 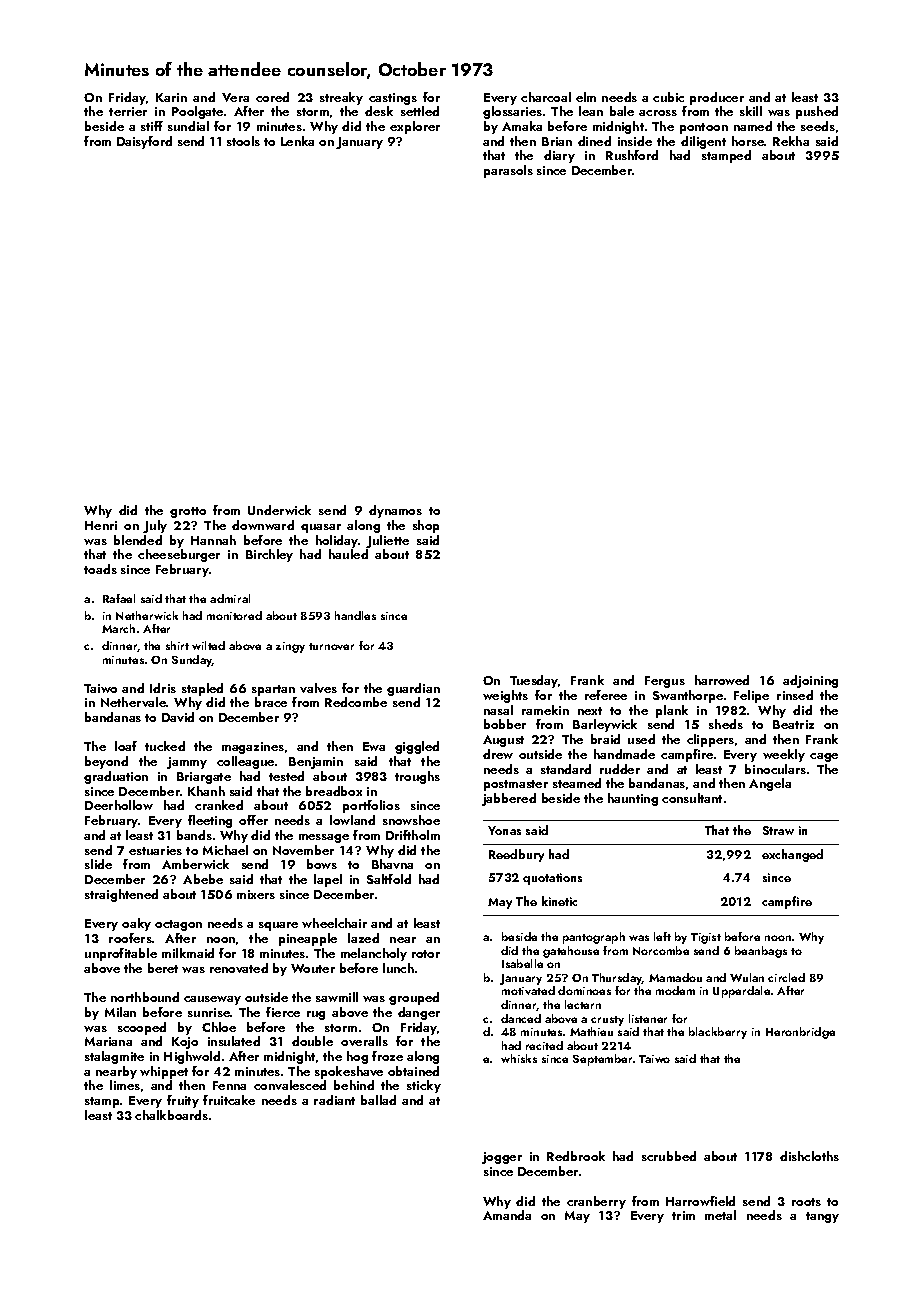 I want to click on Straw, so click(x=778, y=830).
